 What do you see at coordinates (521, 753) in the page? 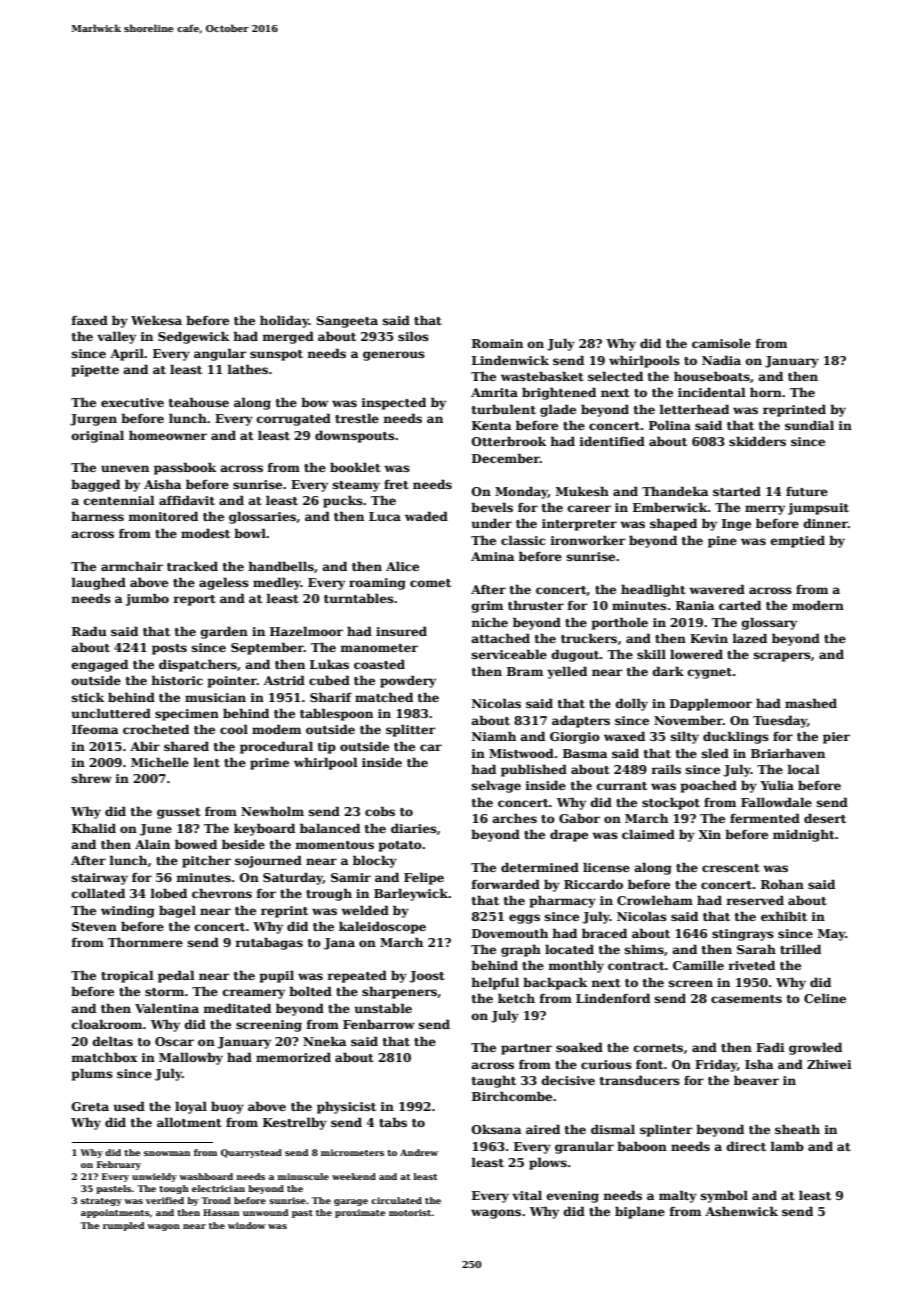
I see `Mistwood` at bounding box center [521, 753].
